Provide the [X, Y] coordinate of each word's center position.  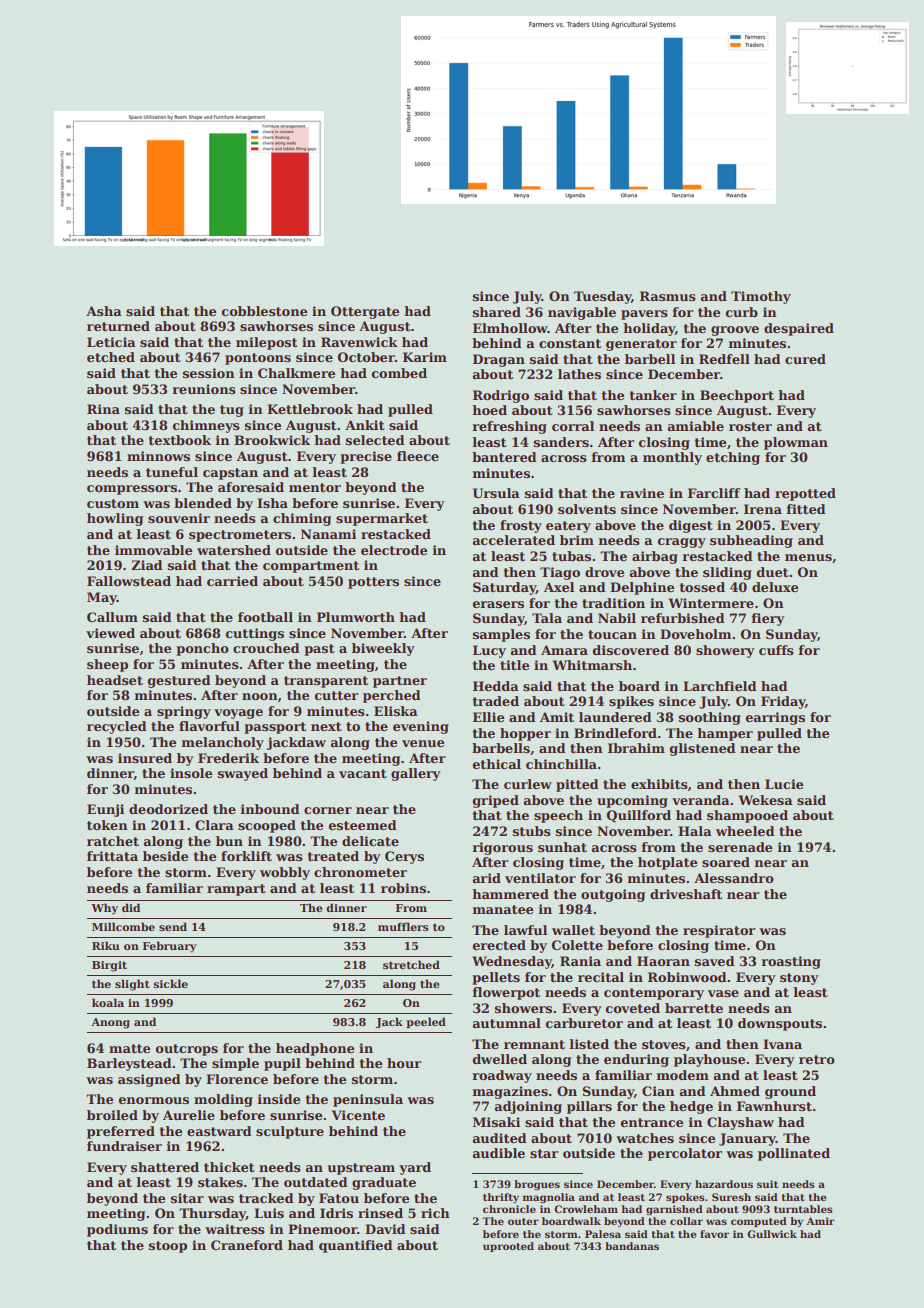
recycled [117, 727]
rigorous [502, 848]
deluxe [775, 587]
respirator [719, 931]
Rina [103, 409]
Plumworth [356, 617]
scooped [267, 826]
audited [500, 1138]
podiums [117, 1230]
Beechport [737, 396]
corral [573, 426]
